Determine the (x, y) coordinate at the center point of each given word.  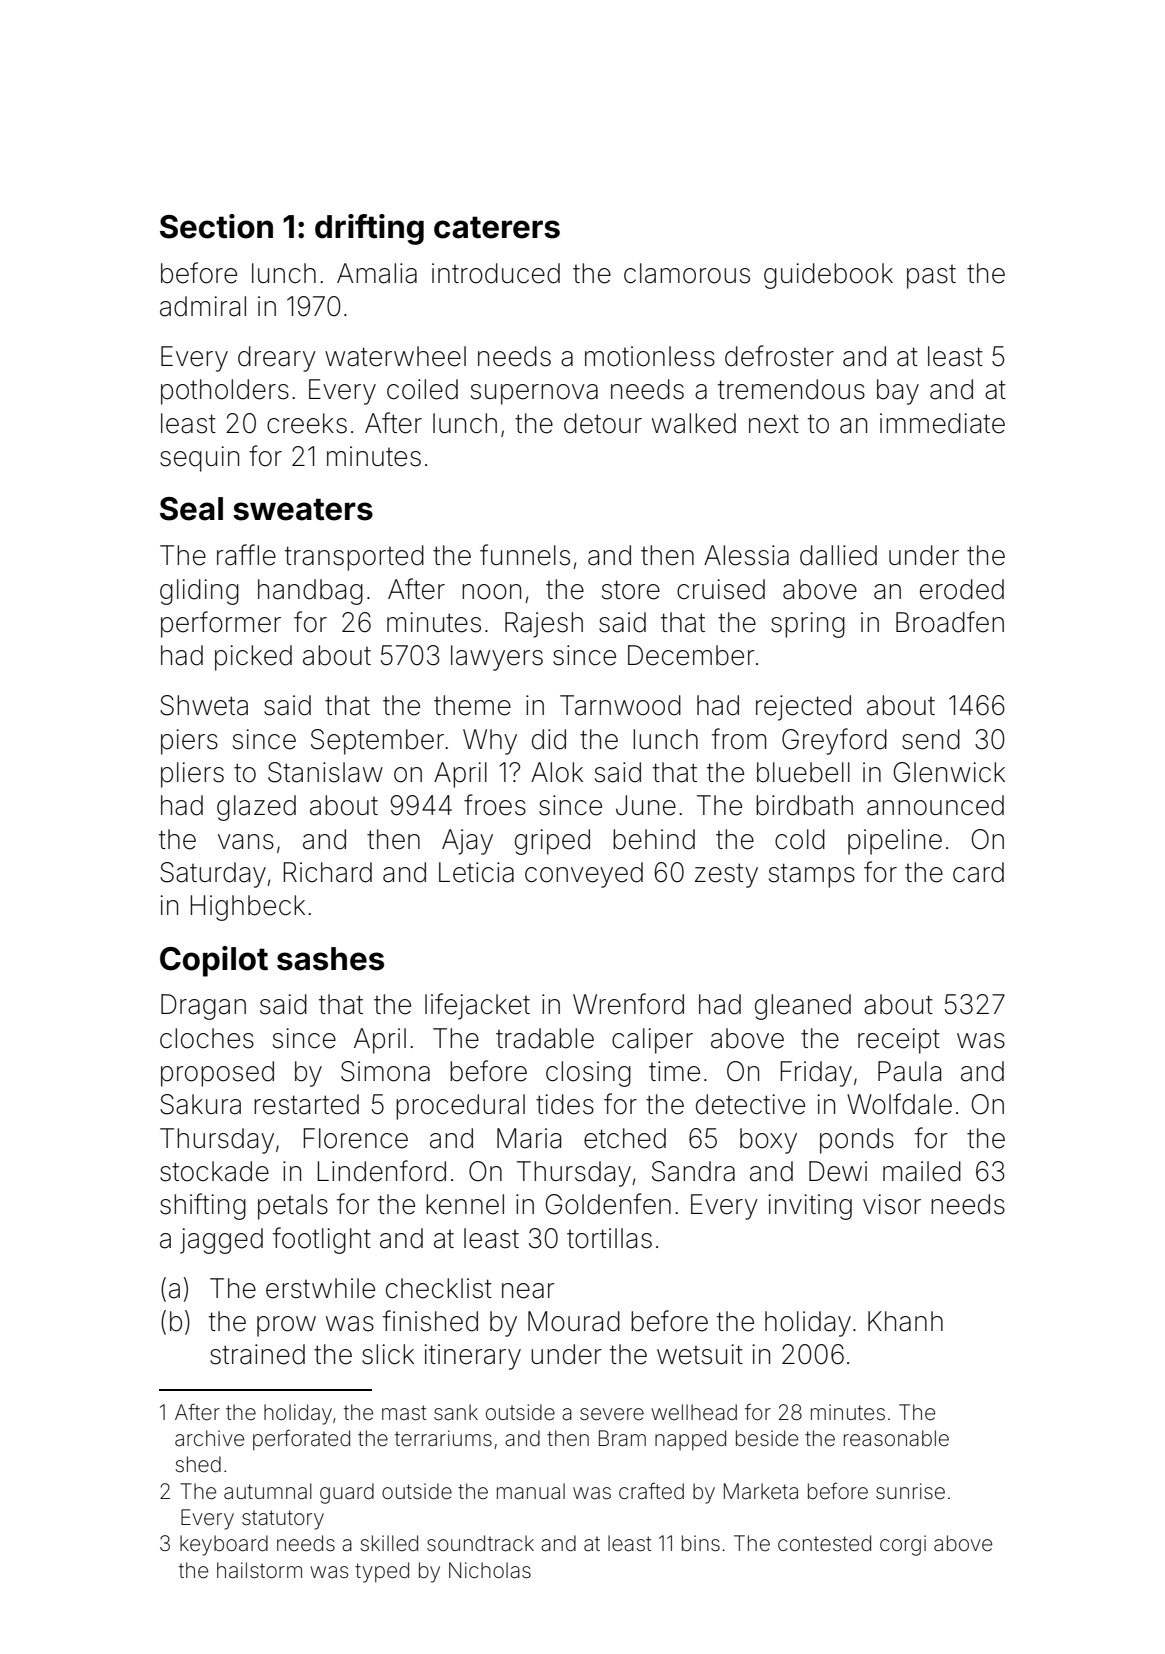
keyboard (224, 1545)
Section (216, 226)
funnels (525, 555)
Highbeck (248, 908)
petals (293, 1207)
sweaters (303, 509)
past (931, 277)
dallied (838, 555)
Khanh (905, 1321)
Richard (328, 872)
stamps (812, 875)
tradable (545, 1038)
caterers (497, 227)
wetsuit (700, 1354)
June (646, 805)
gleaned (803, 1007)
